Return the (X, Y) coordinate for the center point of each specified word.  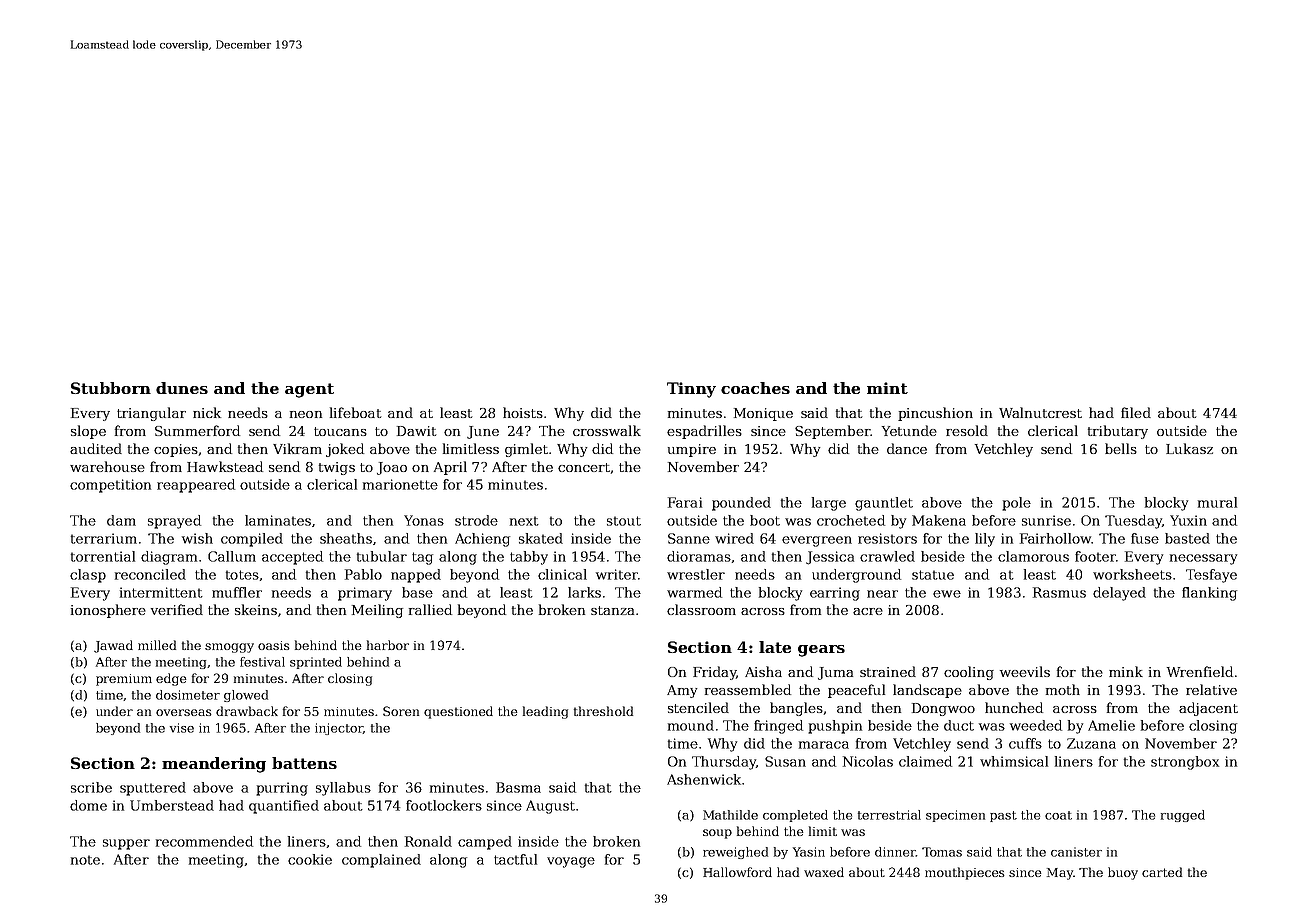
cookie (310, 859)
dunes (182, 388)
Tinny (691, 390)
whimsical (1014, 761)
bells (1121, 448)
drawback (247, 711)
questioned (458, 712)
